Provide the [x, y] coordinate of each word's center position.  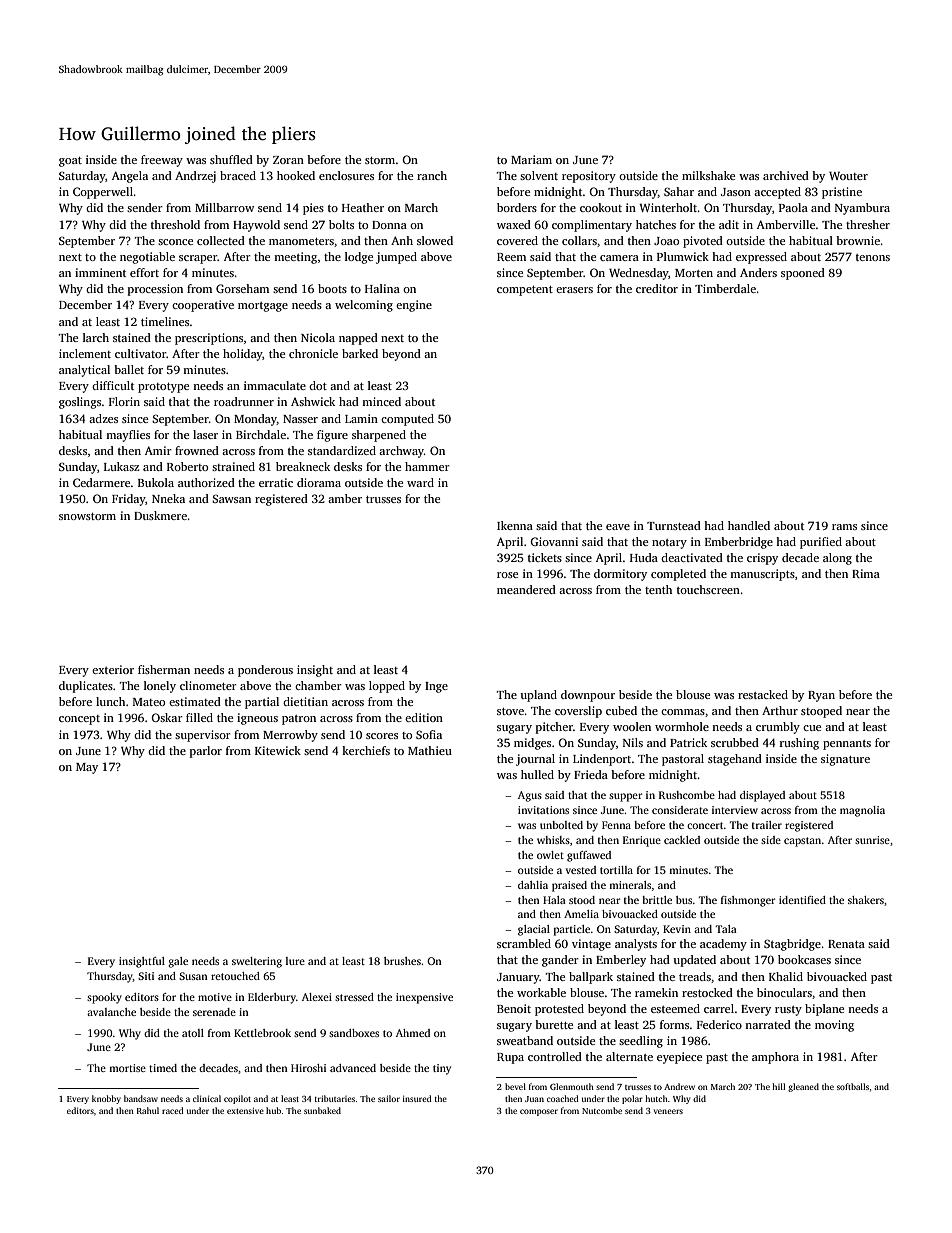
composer [539, 1112]
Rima [866, 573]
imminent [100, 272]
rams [844, 527]
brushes [402, 961]
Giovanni [554, 541]
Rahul [148, 1110]
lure [295, 961]
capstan [802, 842]
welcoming [364, 306]
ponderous [265, 671]
